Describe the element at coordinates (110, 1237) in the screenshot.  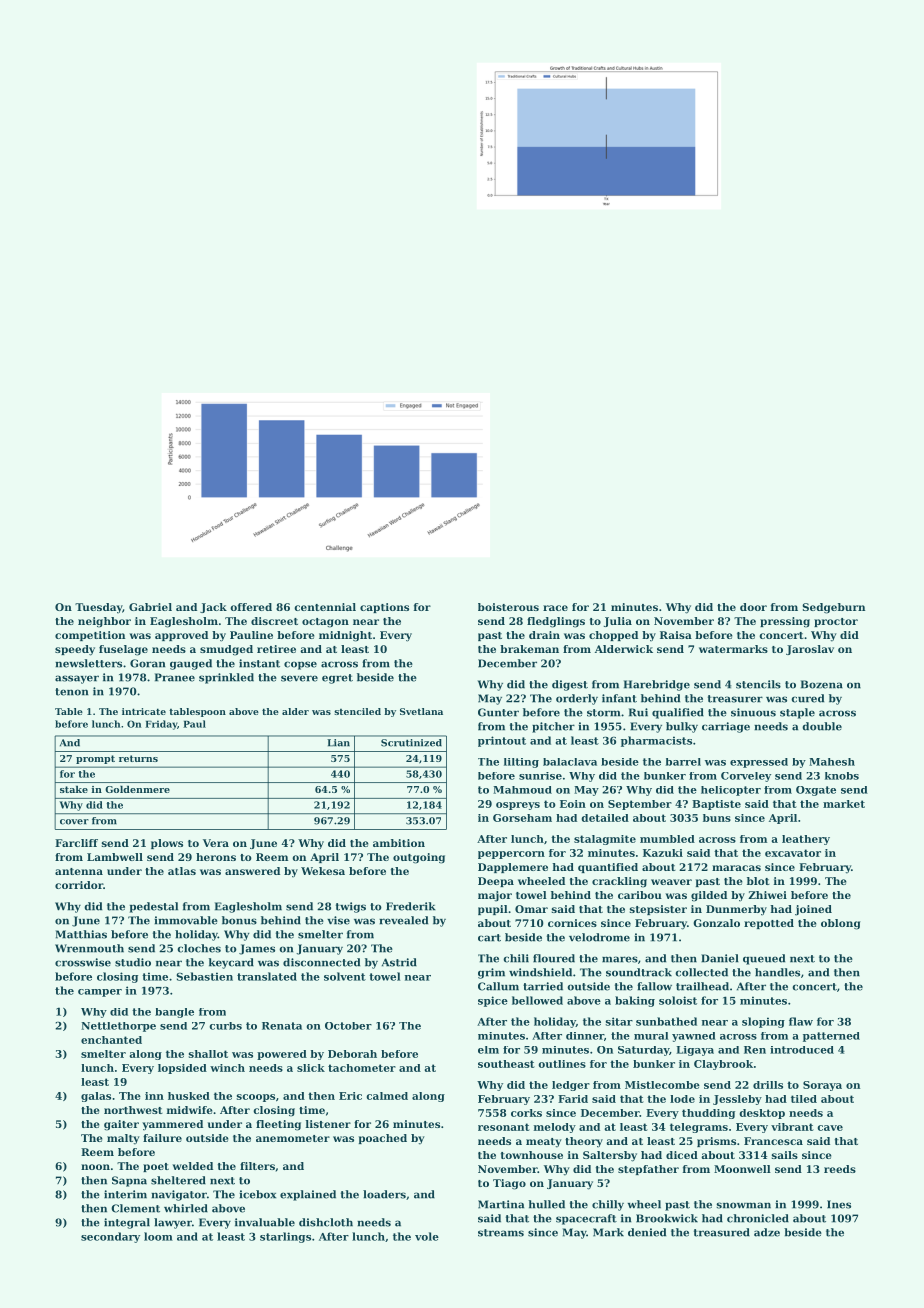
I see `secondary` at that location.
